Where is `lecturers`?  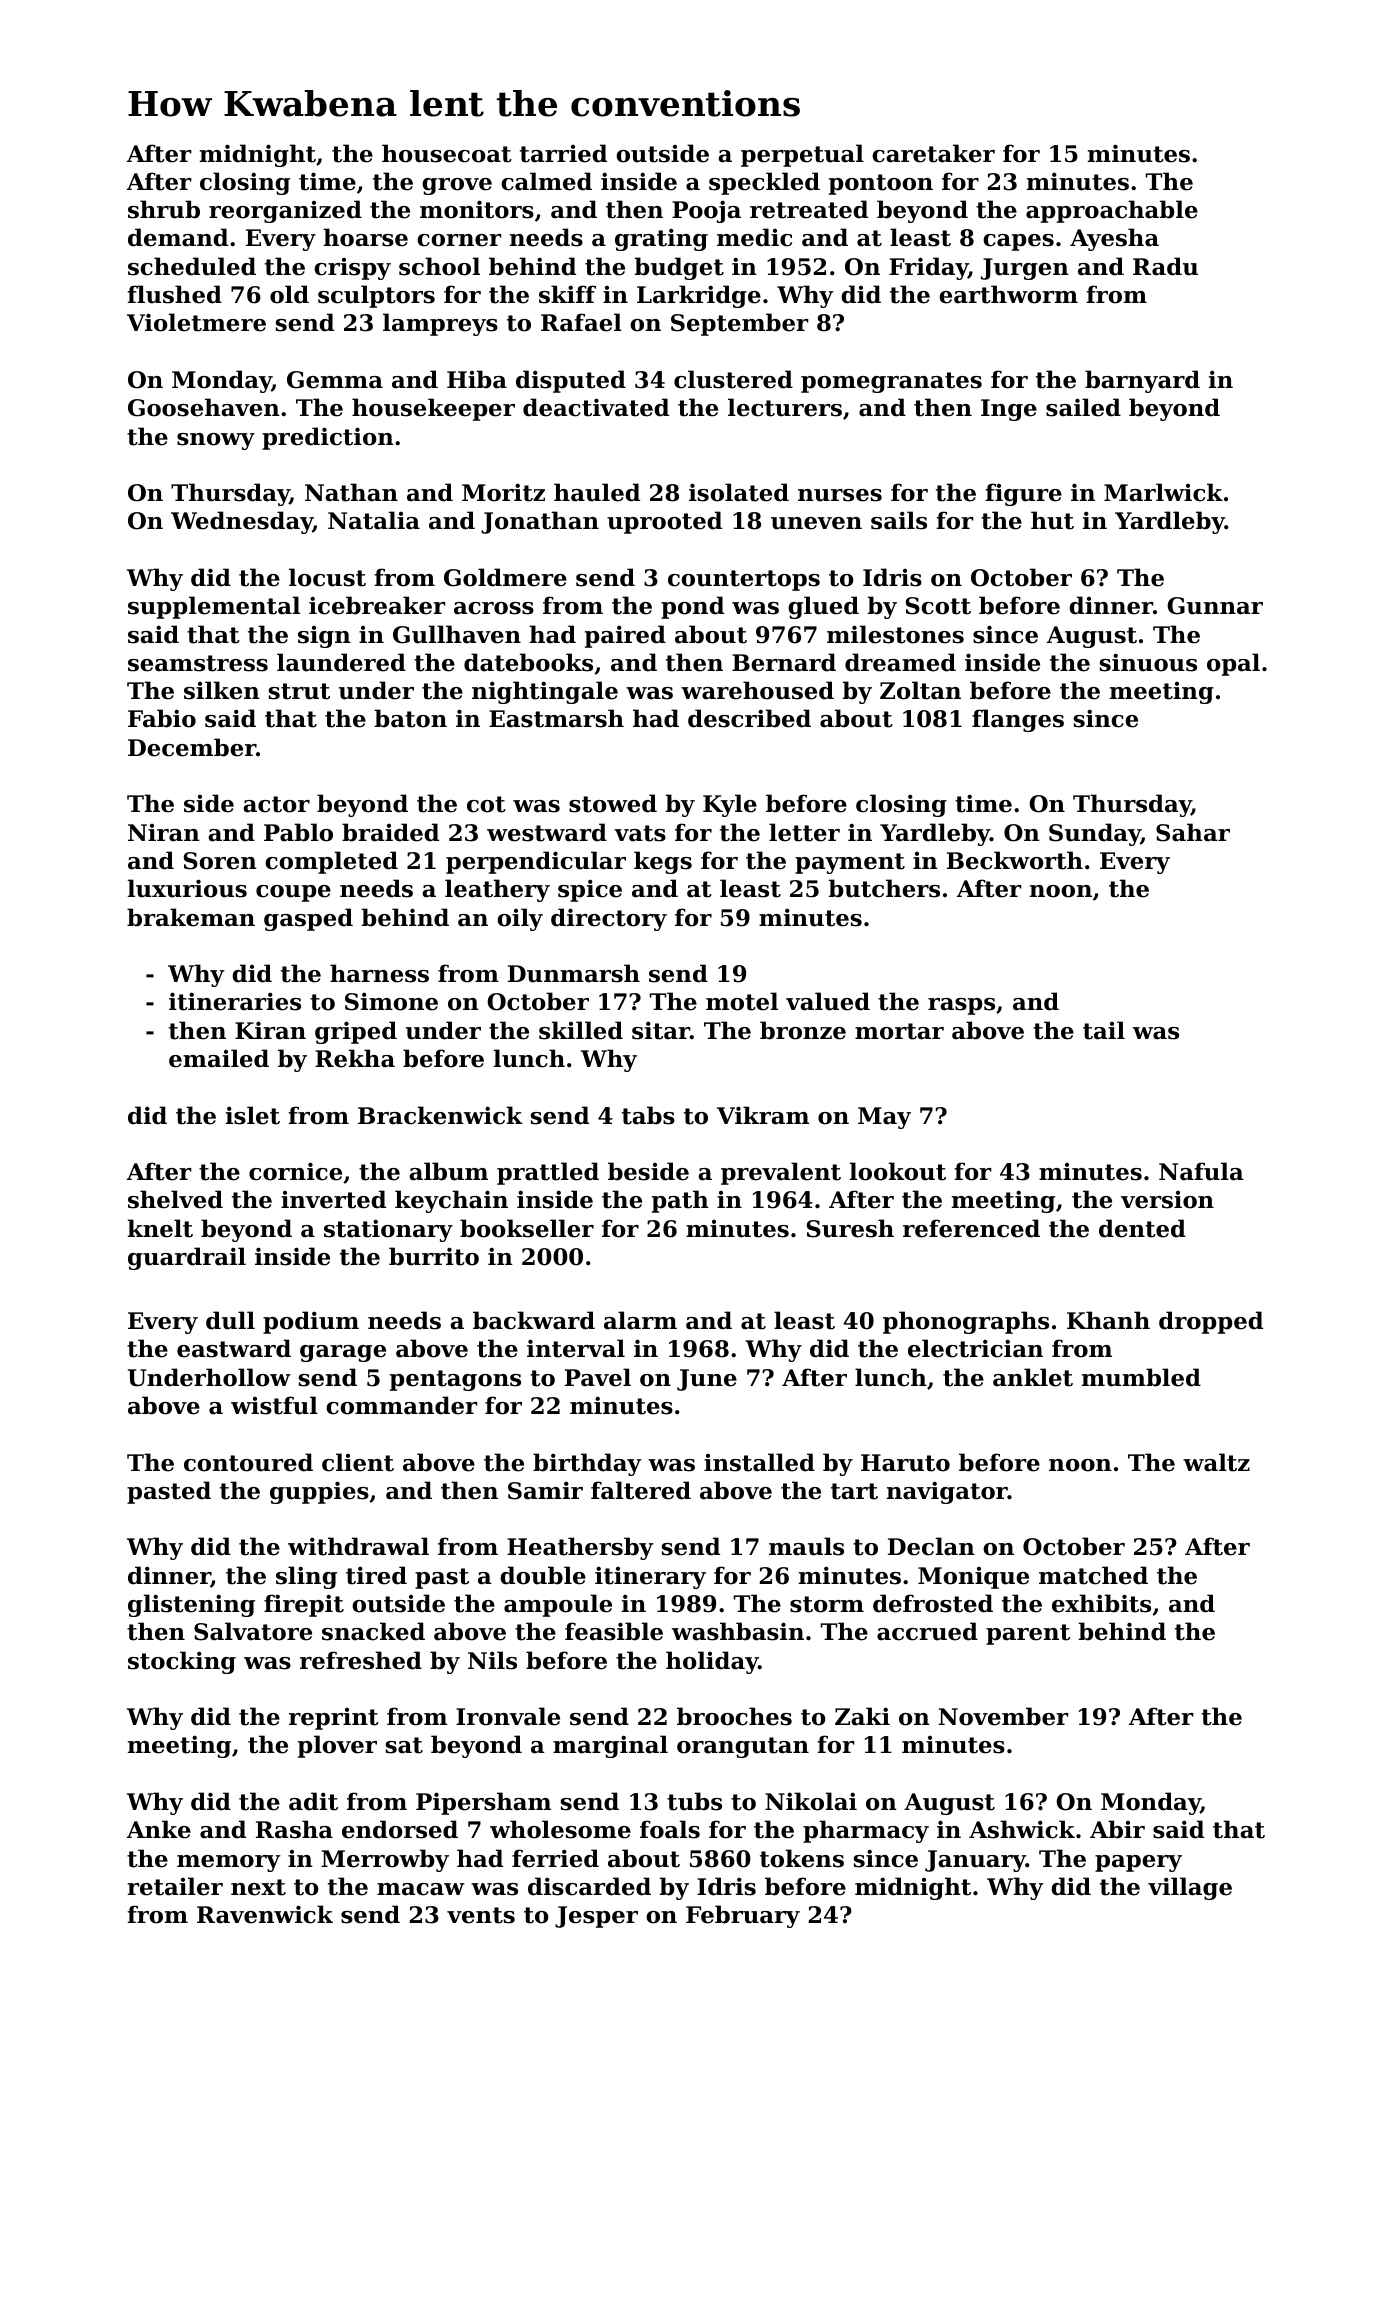 lecturers is located at coordinates (785, 407).
